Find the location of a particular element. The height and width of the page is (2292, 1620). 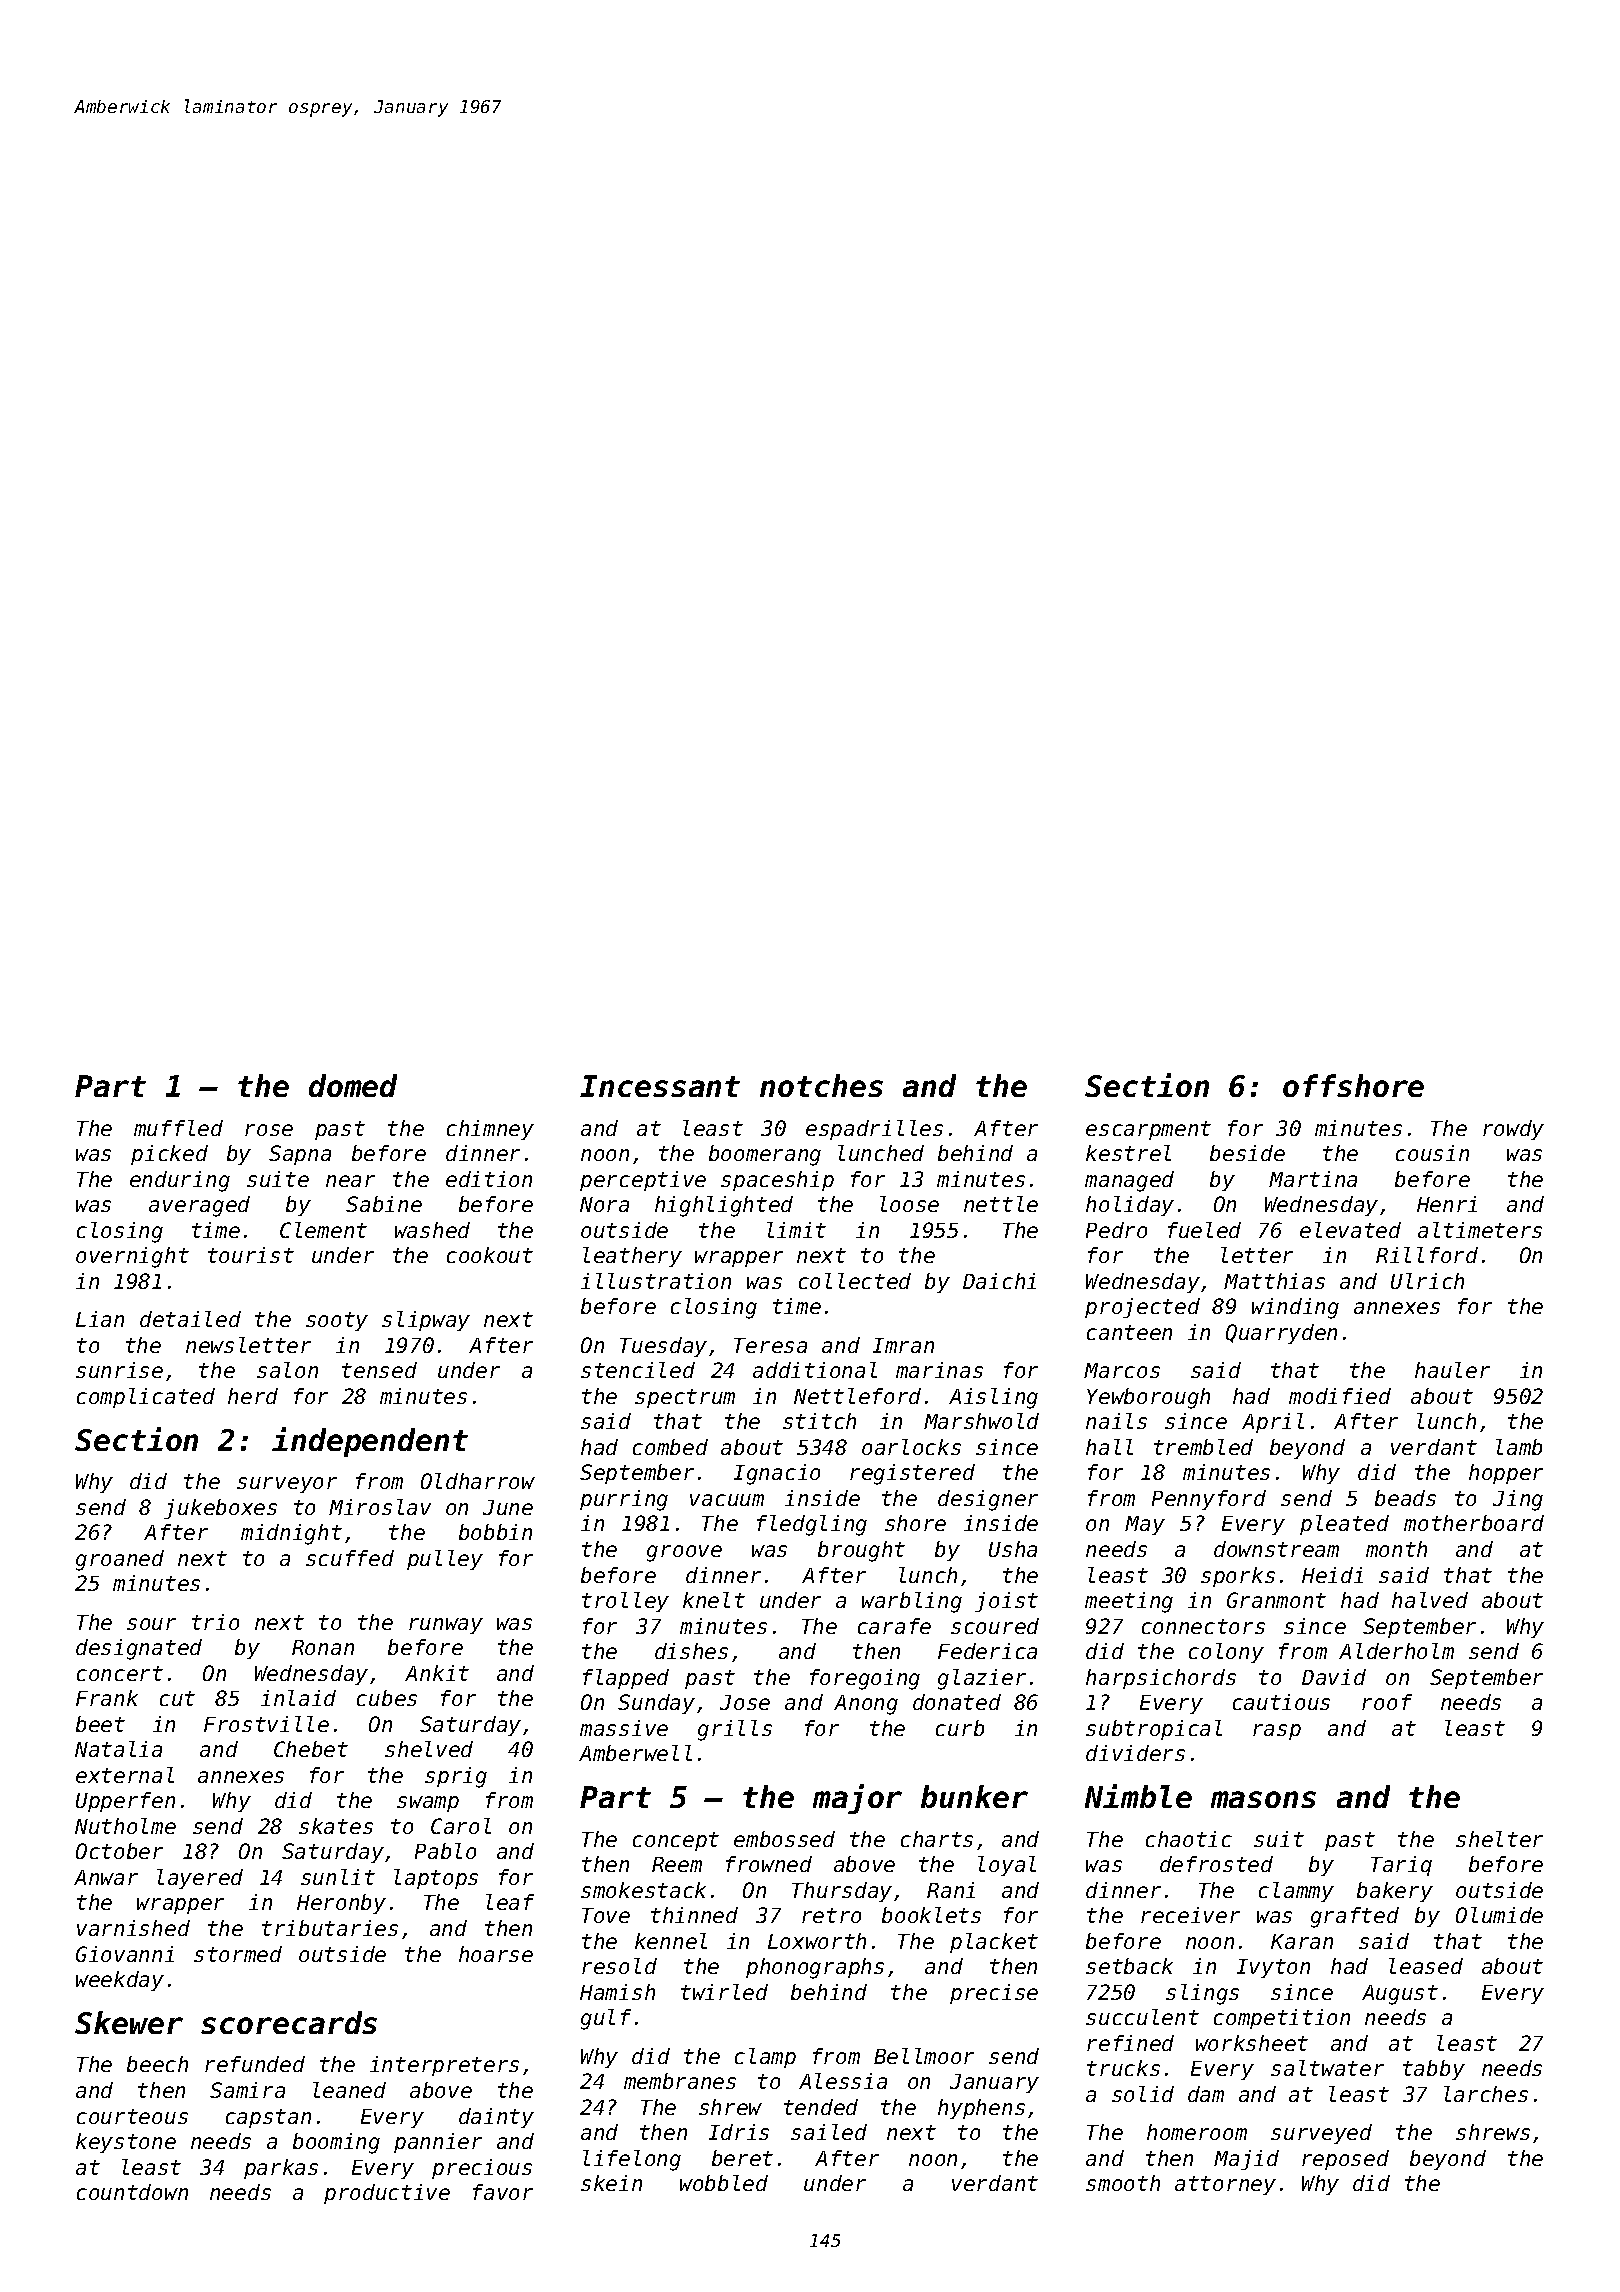

groaned is located at coordinates (120, 1560).
